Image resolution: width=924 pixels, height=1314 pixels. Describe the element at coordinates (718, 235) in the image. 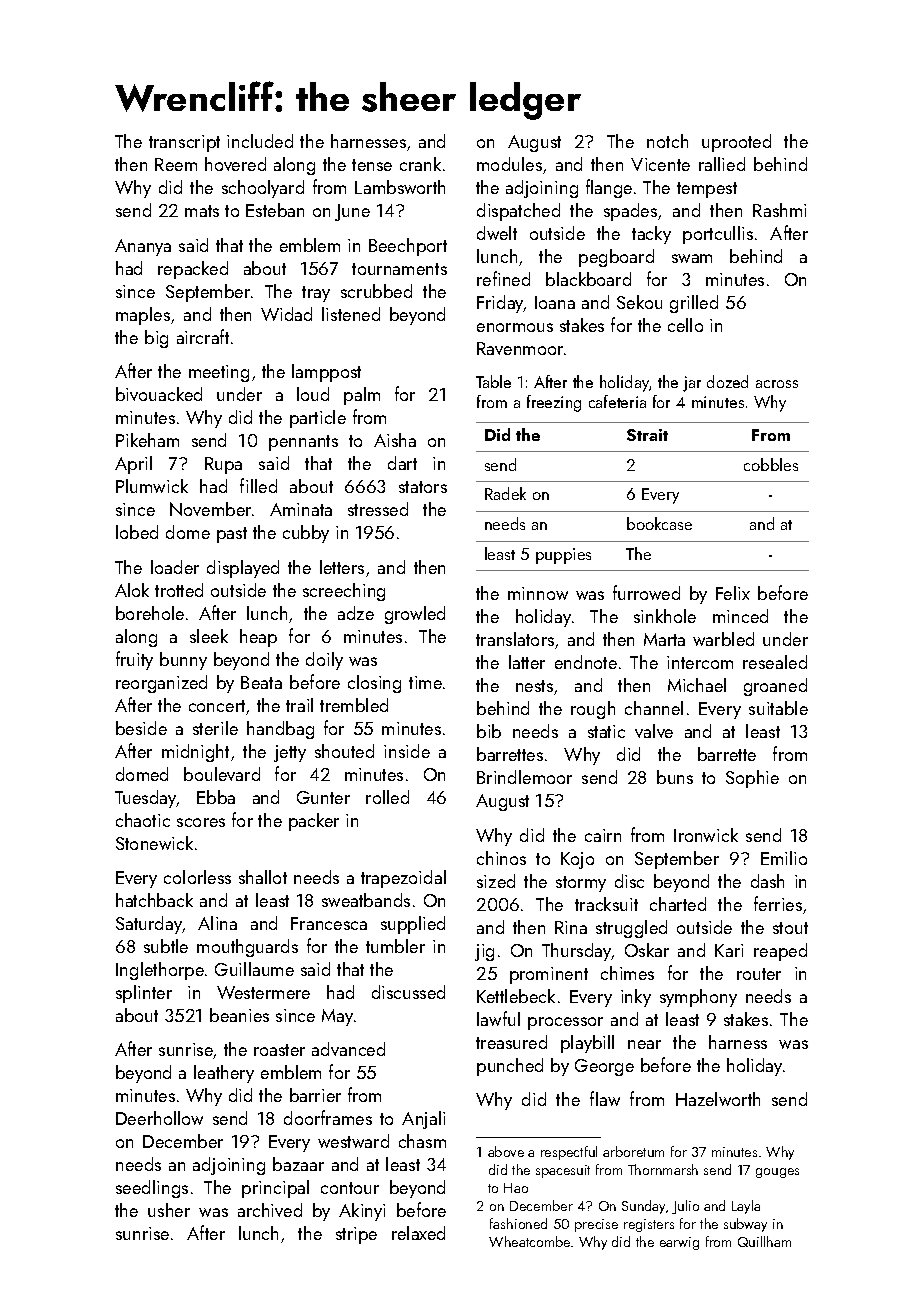

I see `portcullis` at that location.
